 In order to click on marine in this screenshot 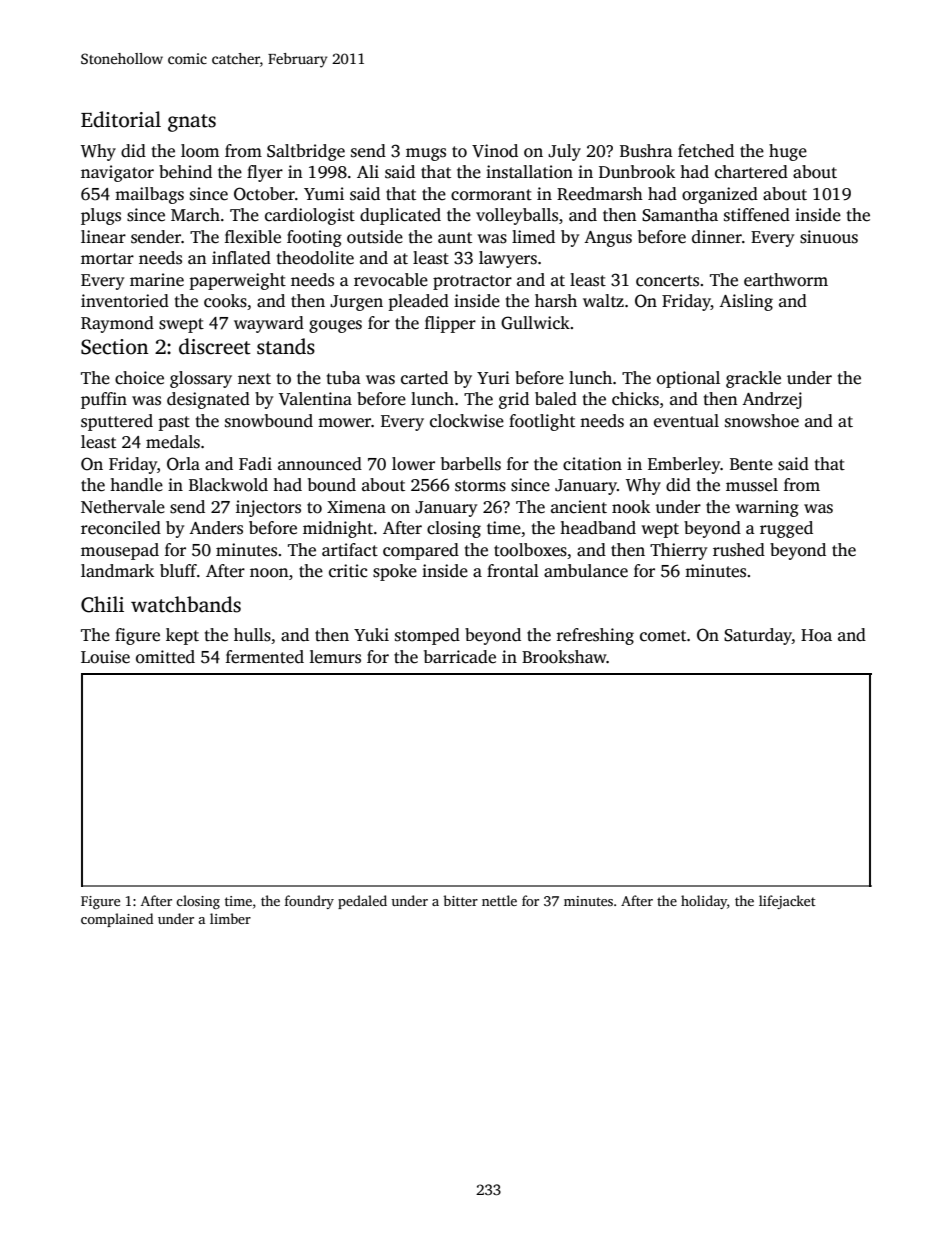, I will do `click(157, 280)`.
